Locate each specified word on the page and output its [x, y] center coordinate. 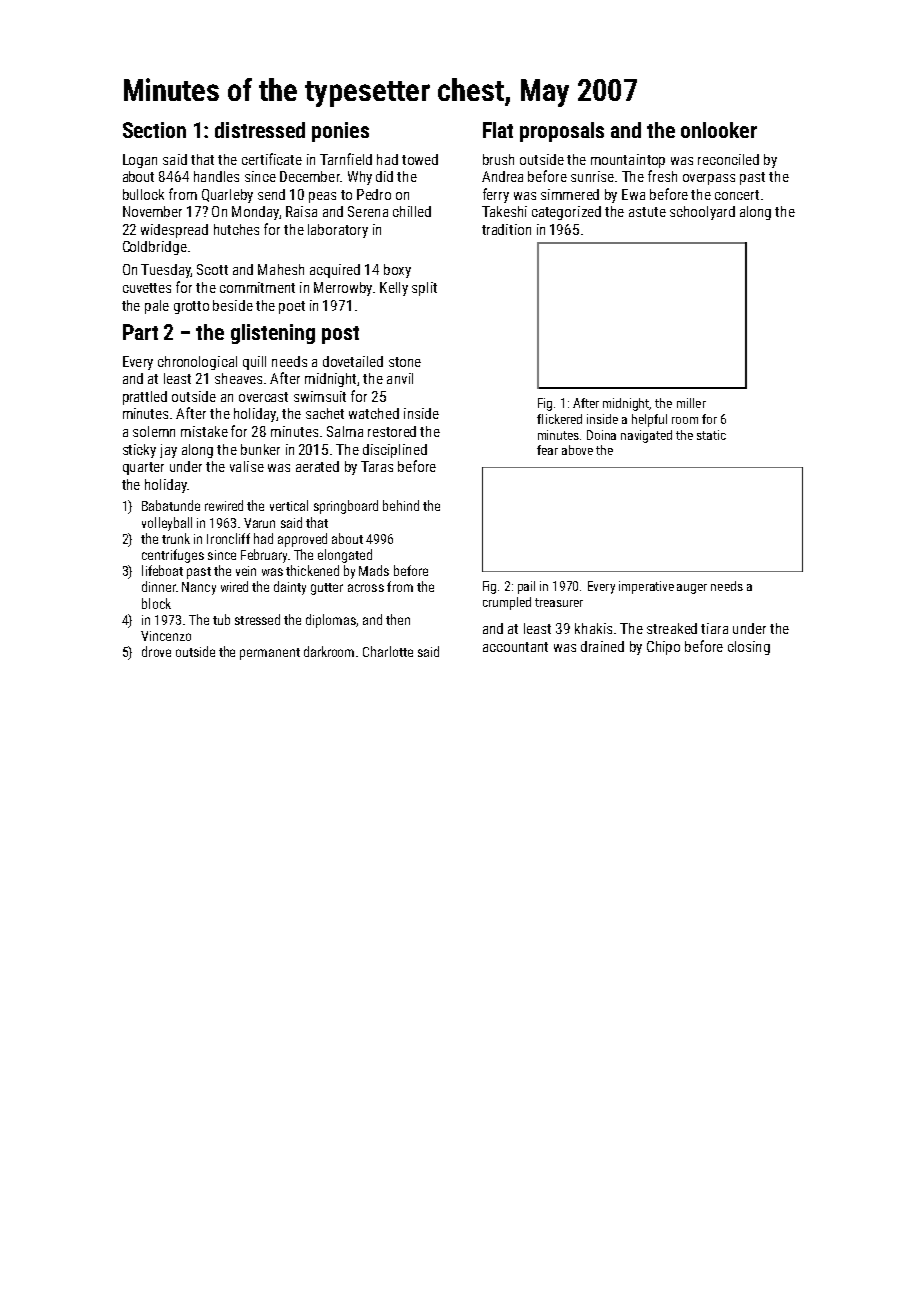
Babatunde [171, 505]
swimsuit [320, 396]
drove [156, 651]
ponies [340, 132]
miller [691, 403]
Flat [498, 130]
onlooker [719, 130]
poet [292, 307]
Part [140, 332]
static [711, 435]
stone [405, 362]
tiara [714, 628]
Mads [374, 570]
